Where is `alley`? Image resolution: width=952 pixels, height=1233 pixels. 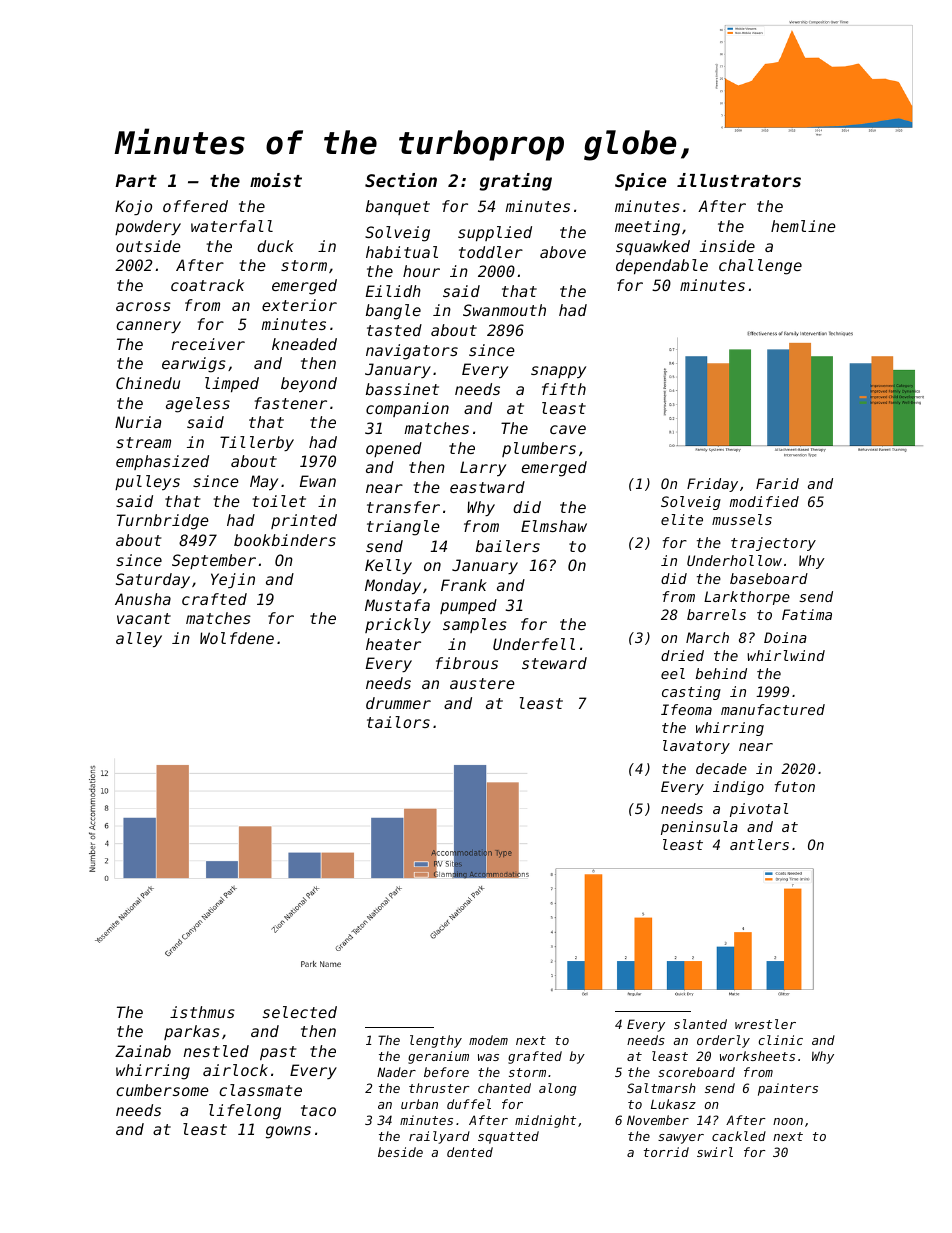
alley is located at coordinates (139, 639).
